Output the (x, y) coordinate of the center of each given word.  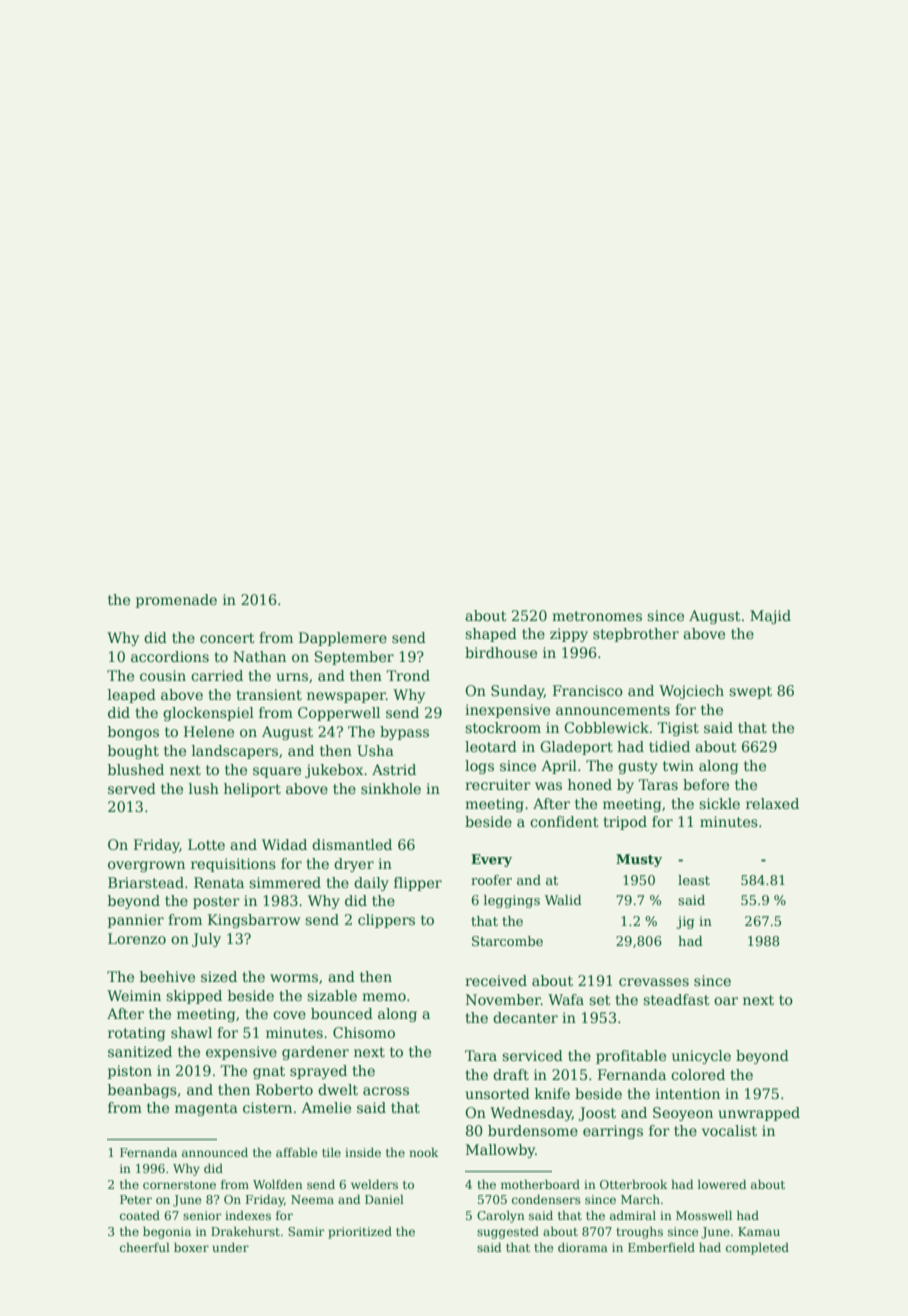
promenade (176, 601)
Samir (306, 1231)
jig (685, 922)
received (496, 980)
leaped (132, 696)
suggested (508, 1232)
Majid (770, 617)
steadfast (676, 999)
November (503, 999)
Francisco (588, 690)
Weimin (134, 995)
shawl (191, 1032)
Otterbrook (634, 1184)
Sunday (517, 692)
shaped (491, 635)
